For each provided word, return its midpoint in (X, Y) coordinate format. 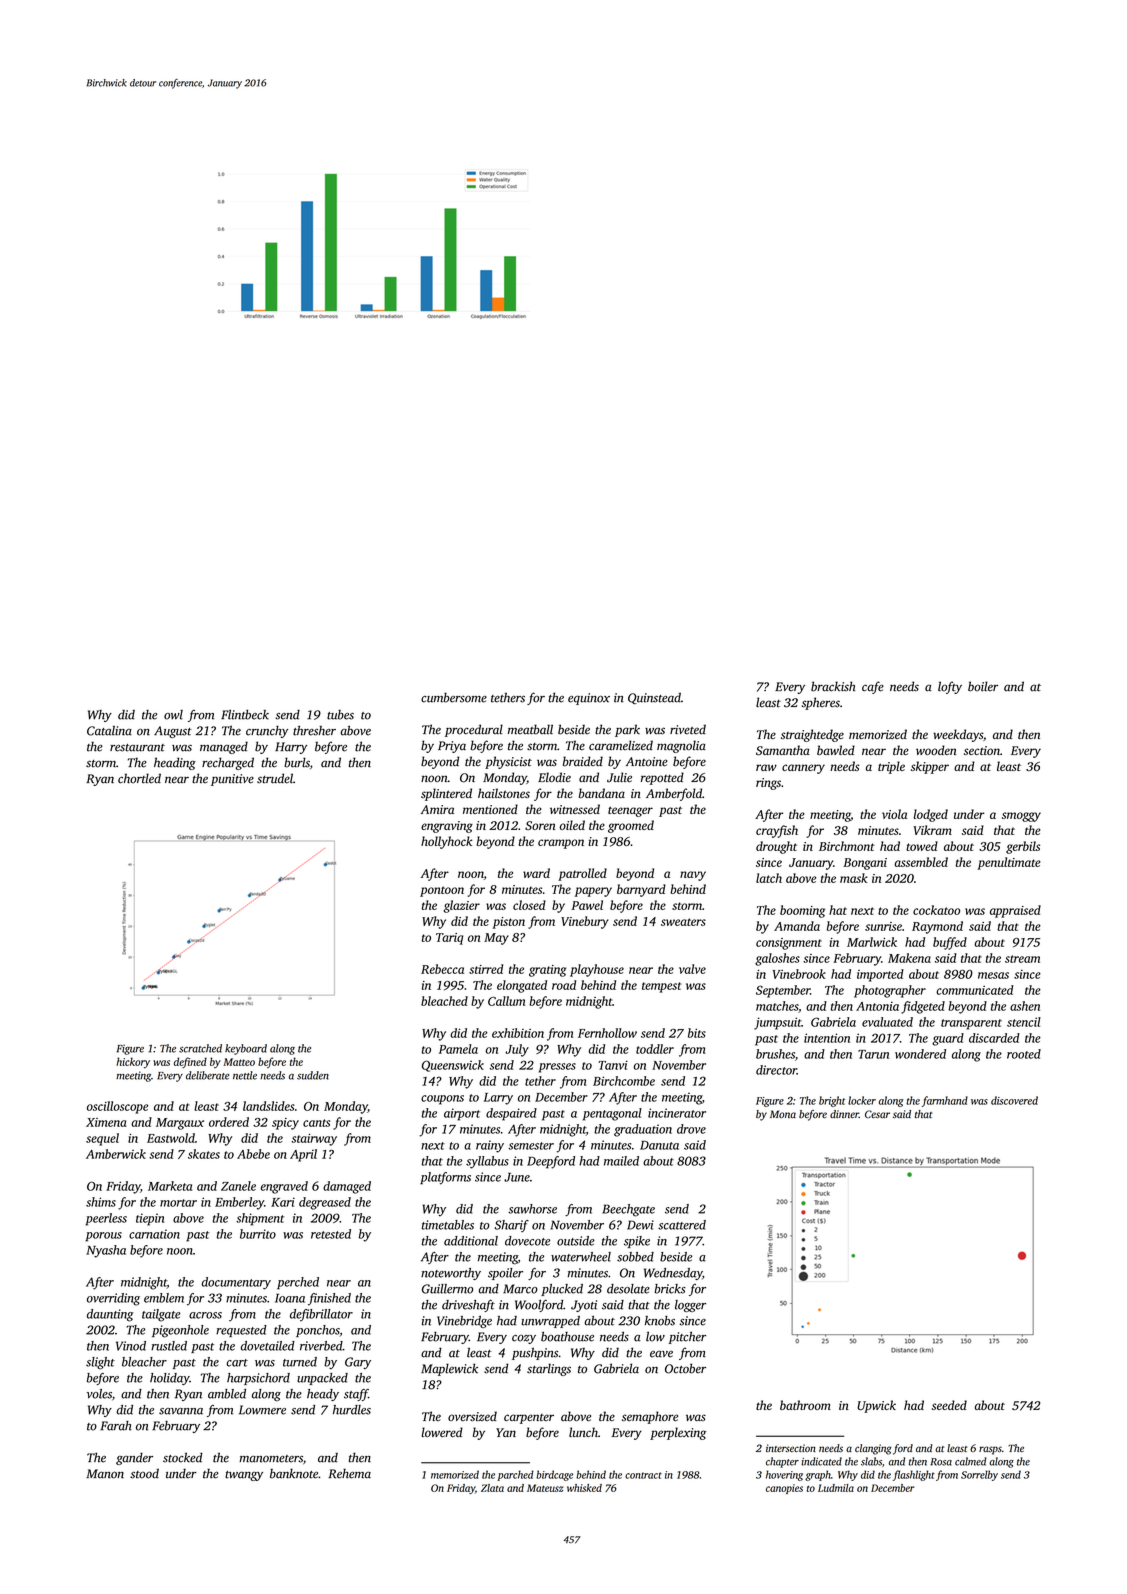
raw (766, 767)
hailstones (504, 793)
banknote (294, 1473)
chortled (139, 778)
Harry (291, 748)
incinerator (677, 1113)
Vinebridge (464, 1322)
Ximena (106, 1122)
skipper (930, 767)
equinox (589, 699)
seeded (949, 1405)
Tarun (873, 1054)
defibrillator (321, 1315)
